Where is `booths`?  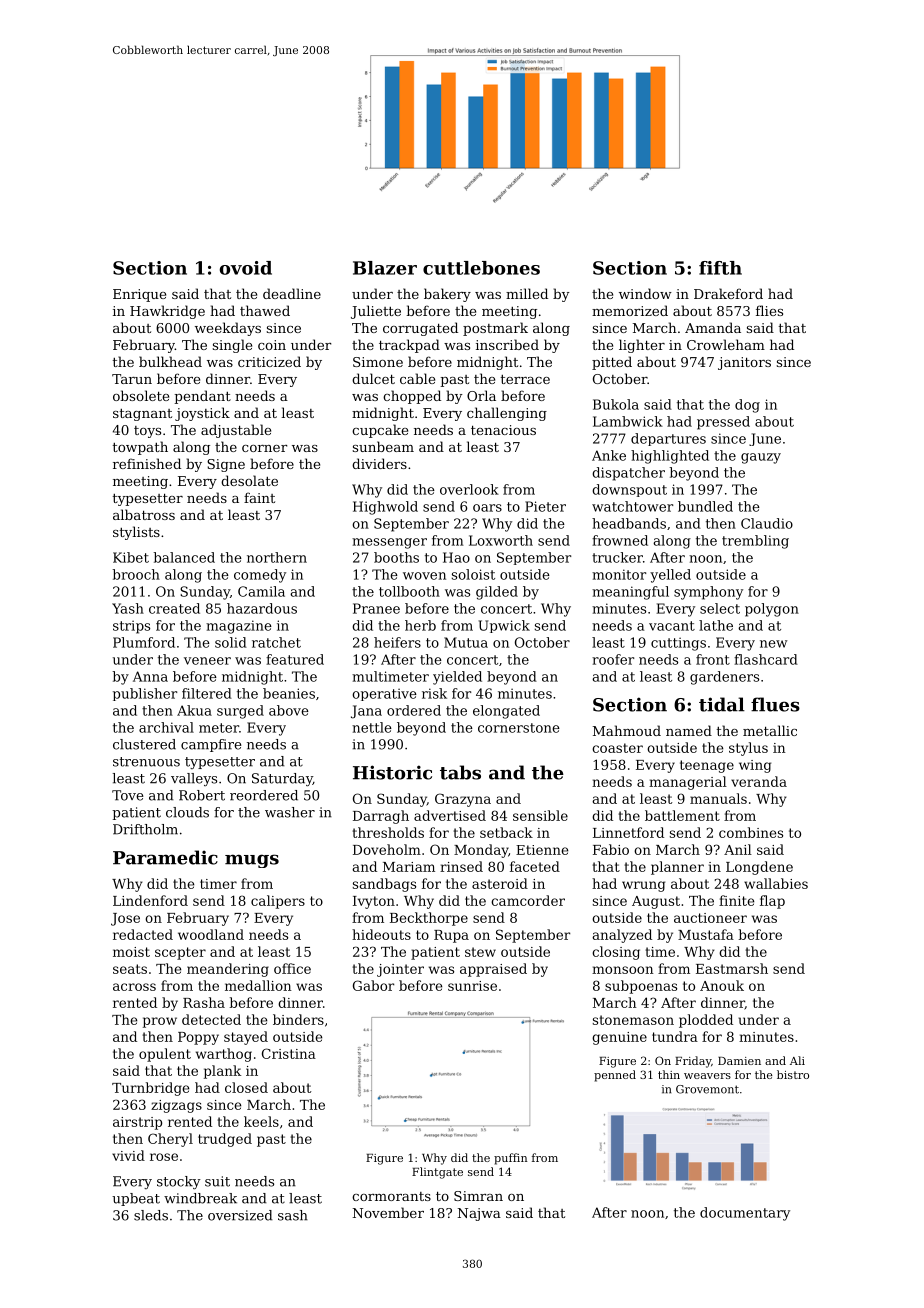
booths is located at coordinates (396, 557).
